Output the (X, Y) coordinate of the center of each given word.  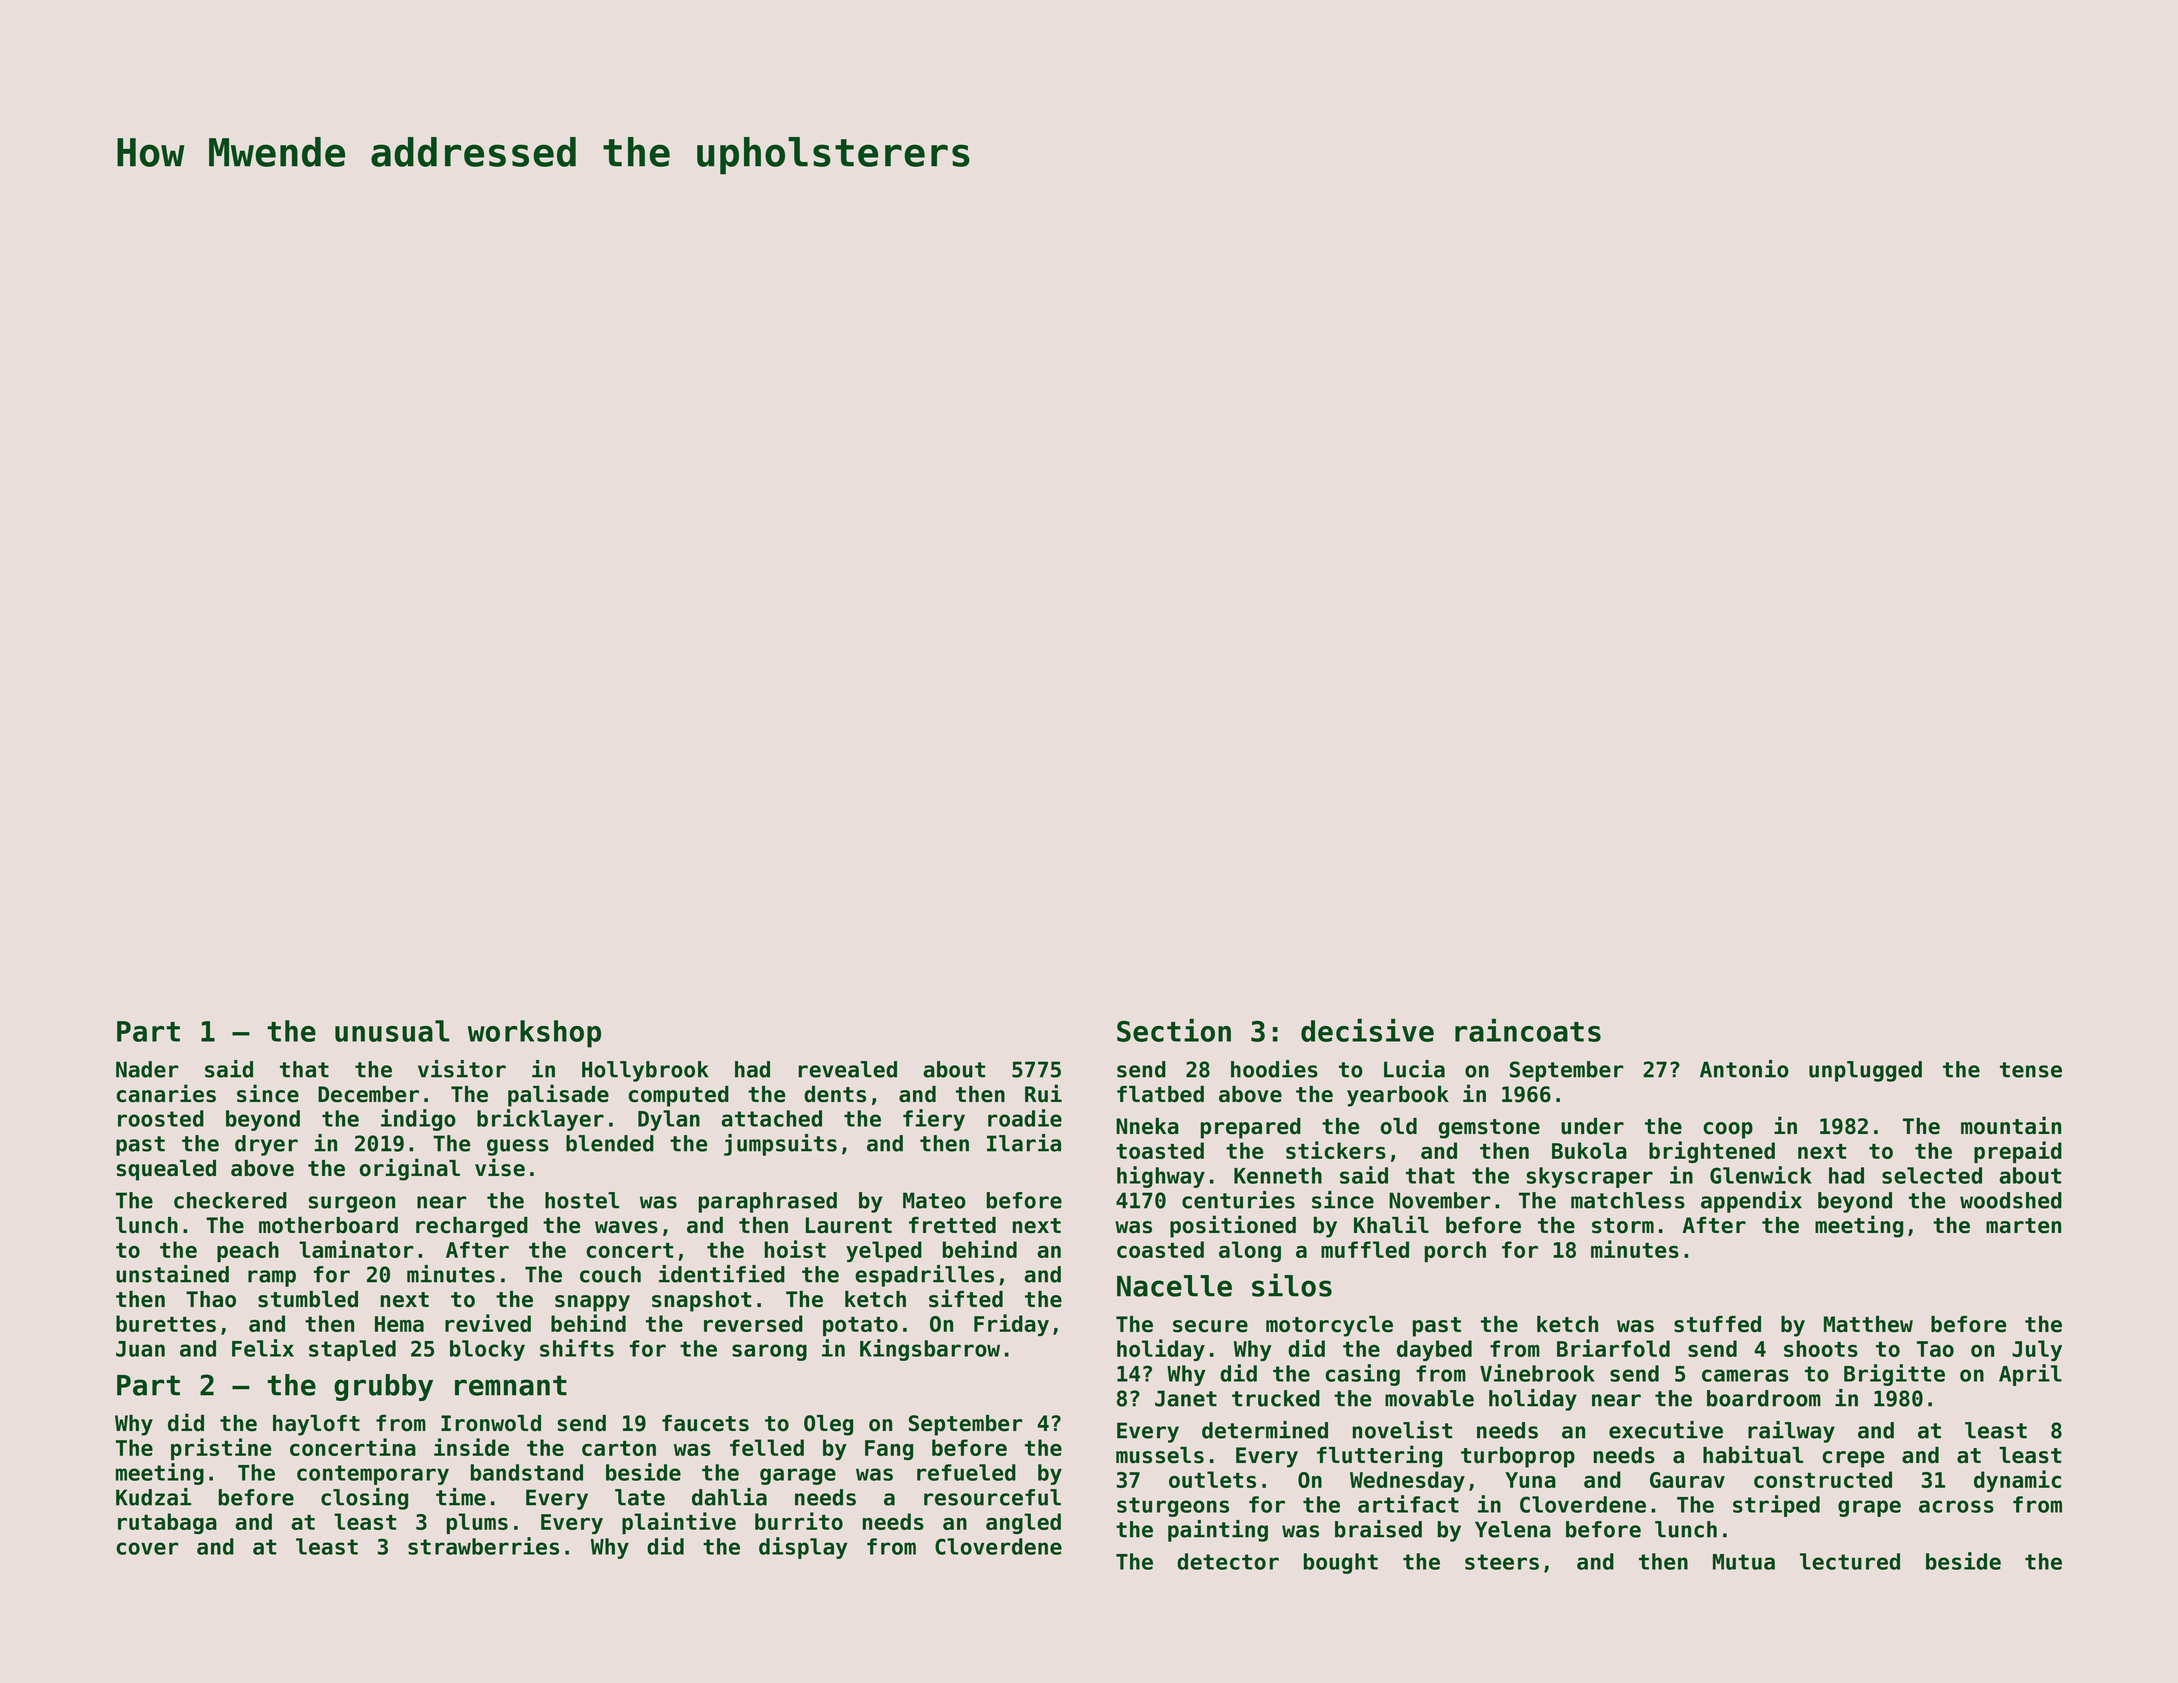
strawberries (483, 1546)
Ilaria (1024, 1143)
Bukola (1589, 1150)
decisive (1367, 1030)
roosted (161, 1118)
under (1592, 1126)
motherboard (328, 1225)
